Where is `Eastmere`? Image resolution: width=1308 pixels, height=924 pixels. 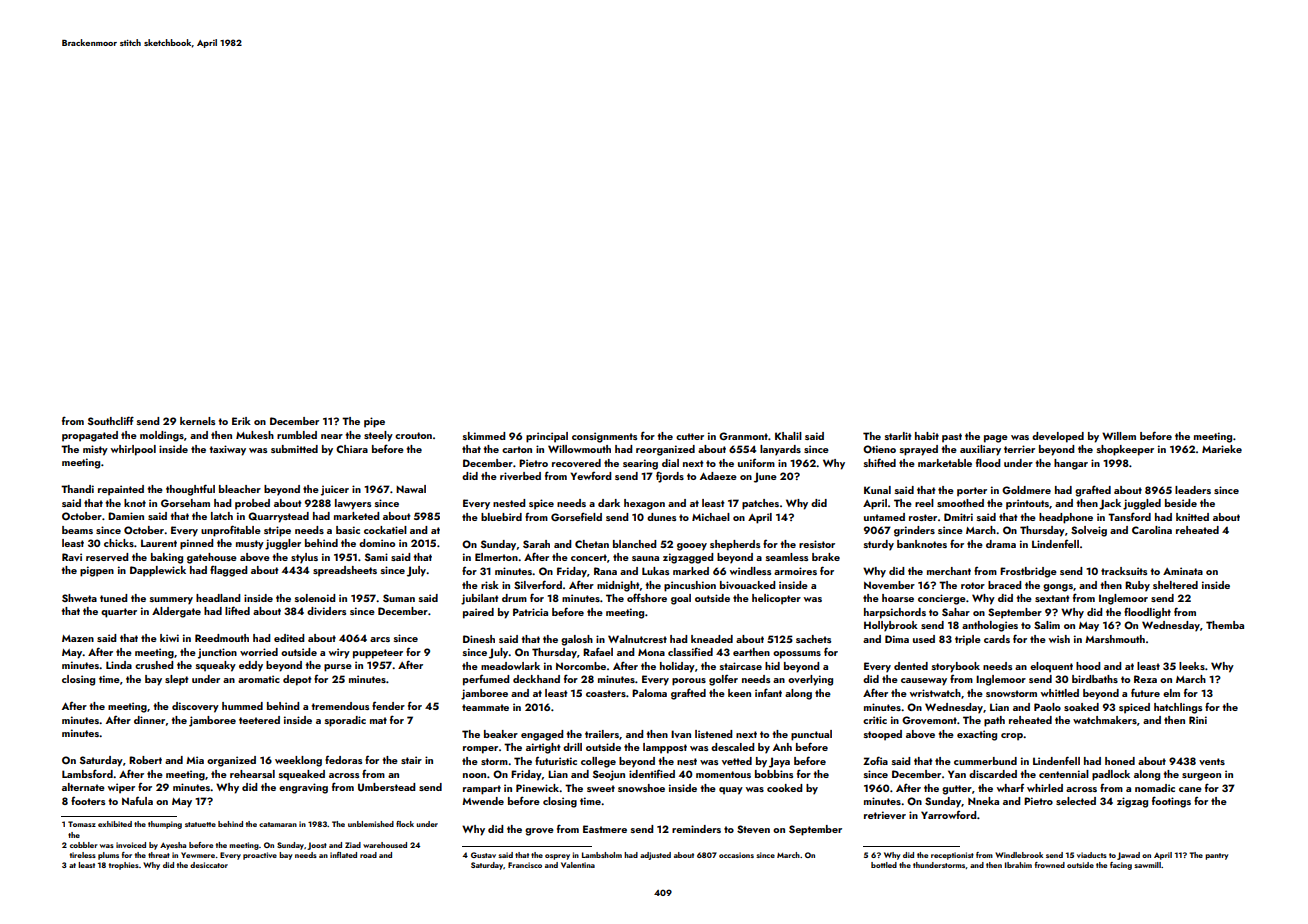
Eastmere is located at coordinates (605, 829).
